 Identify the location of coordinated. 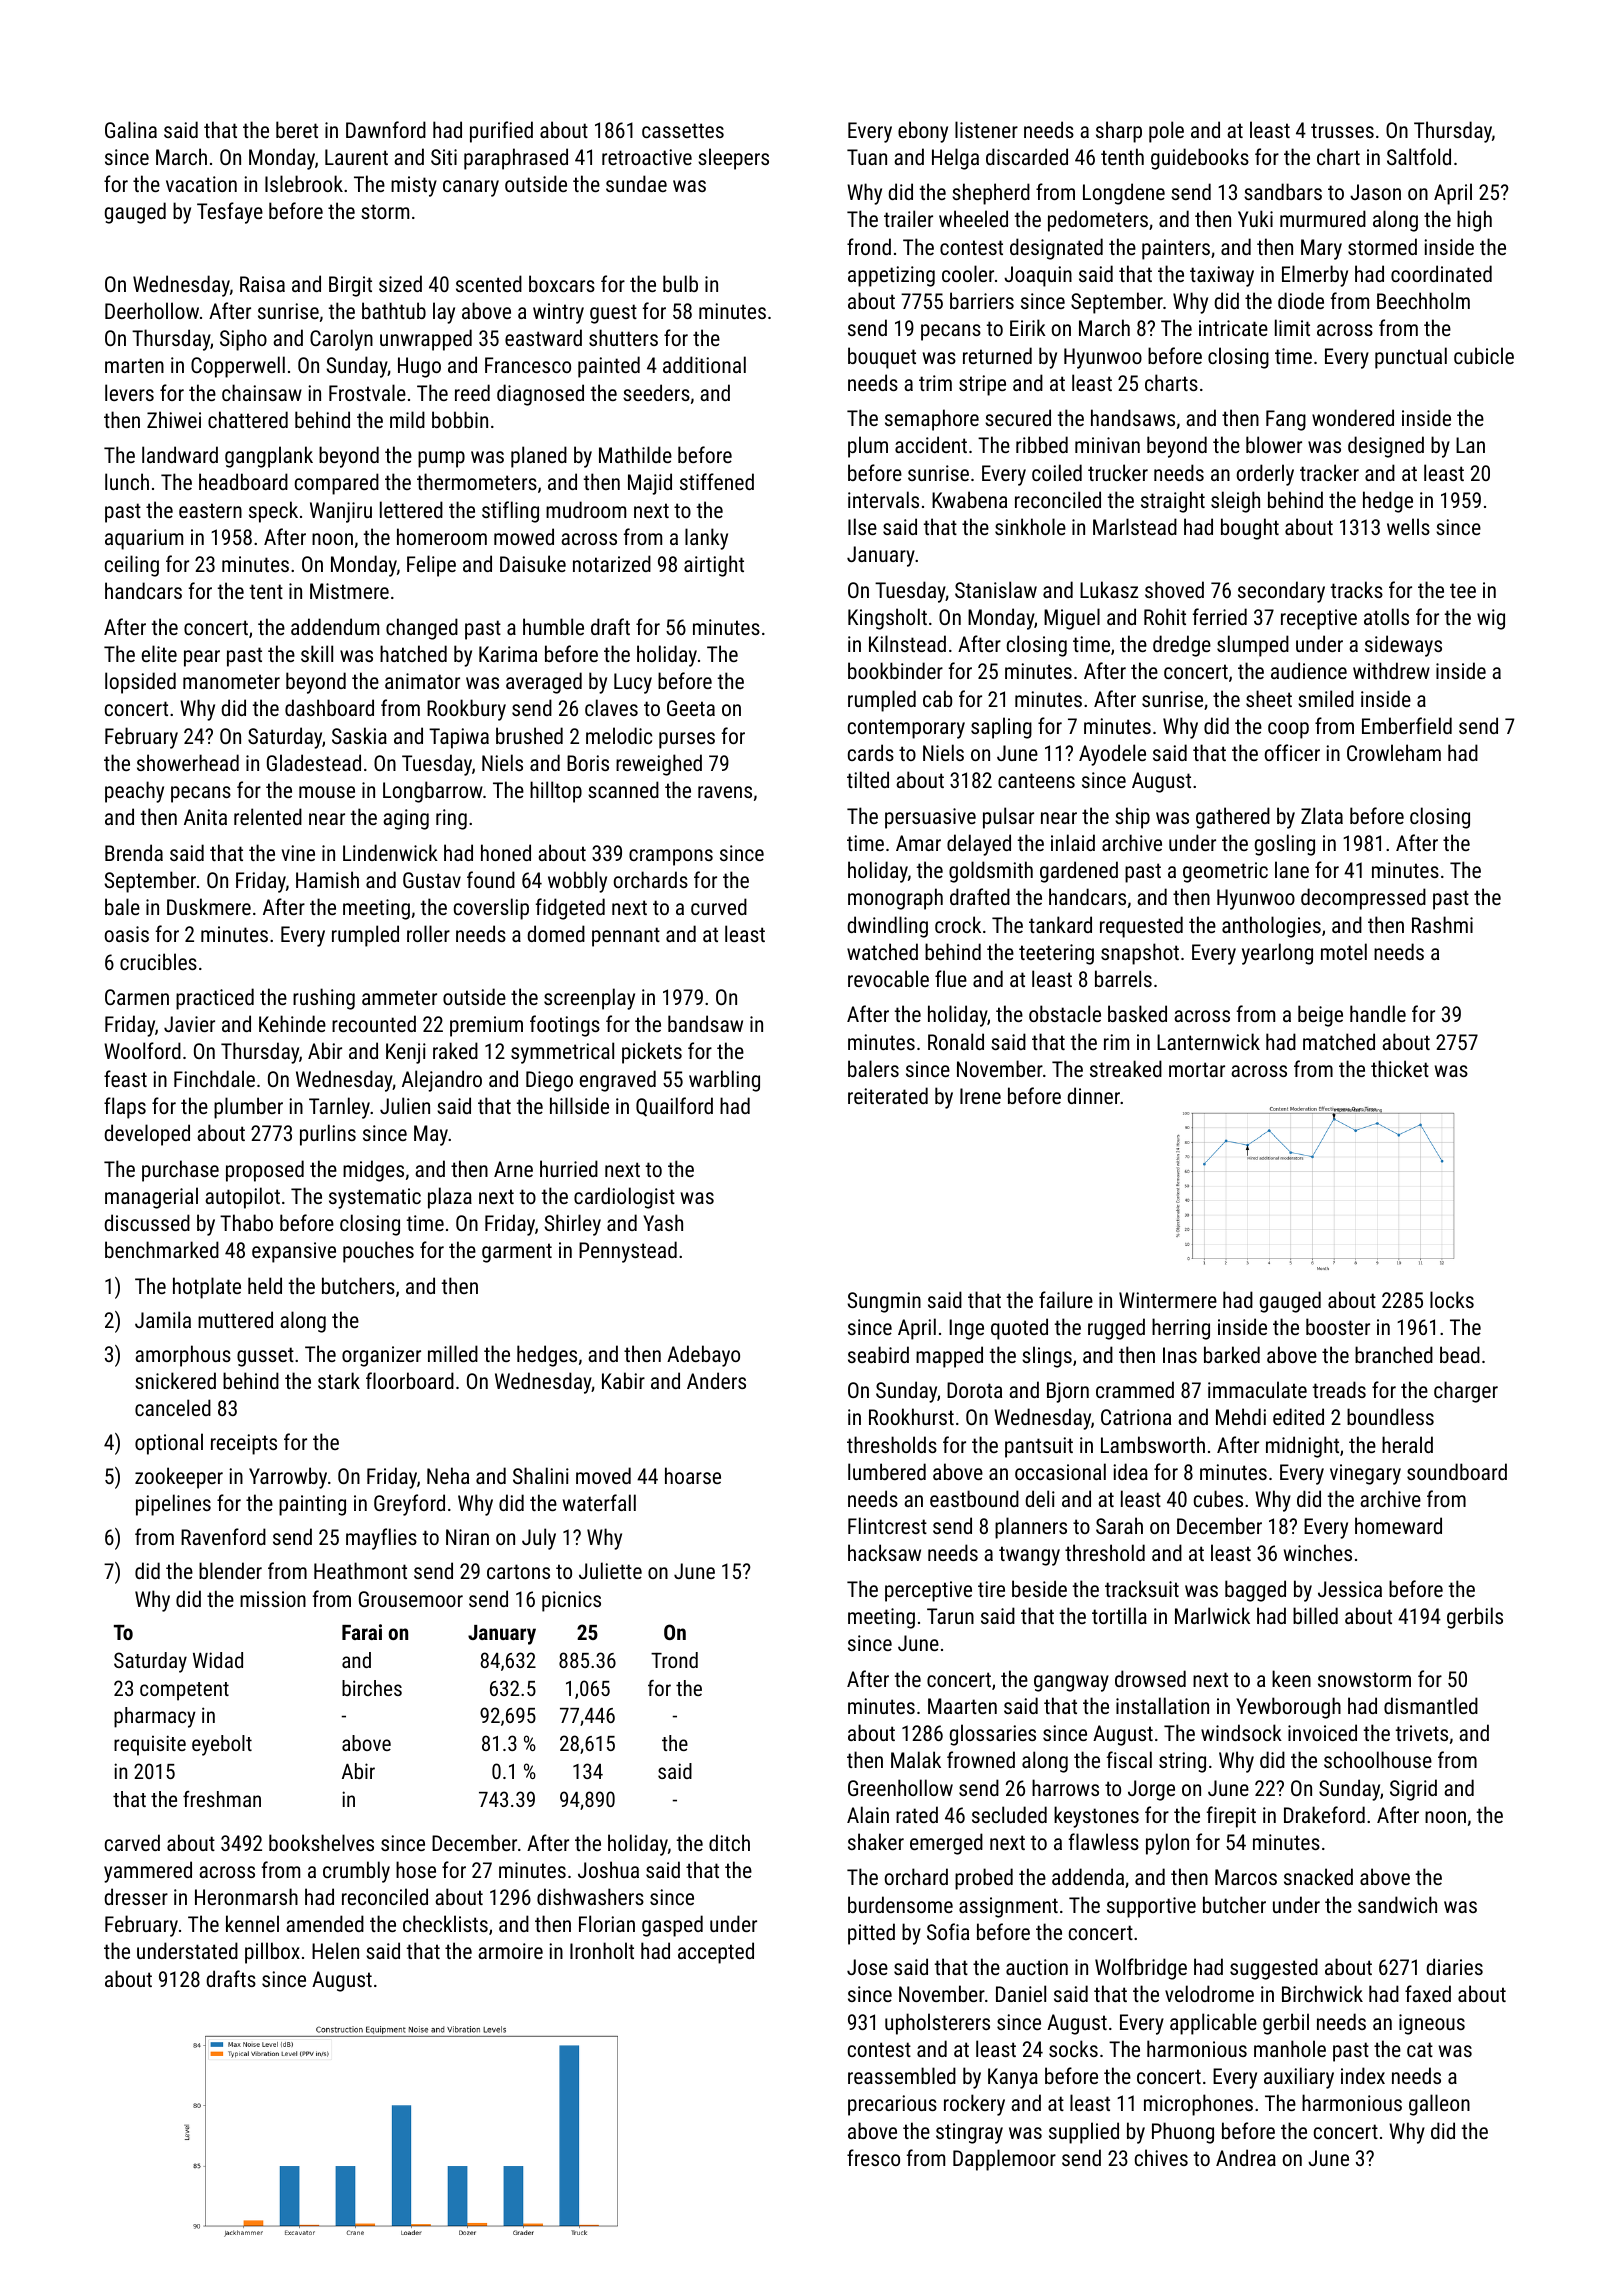
(1441, 273).
